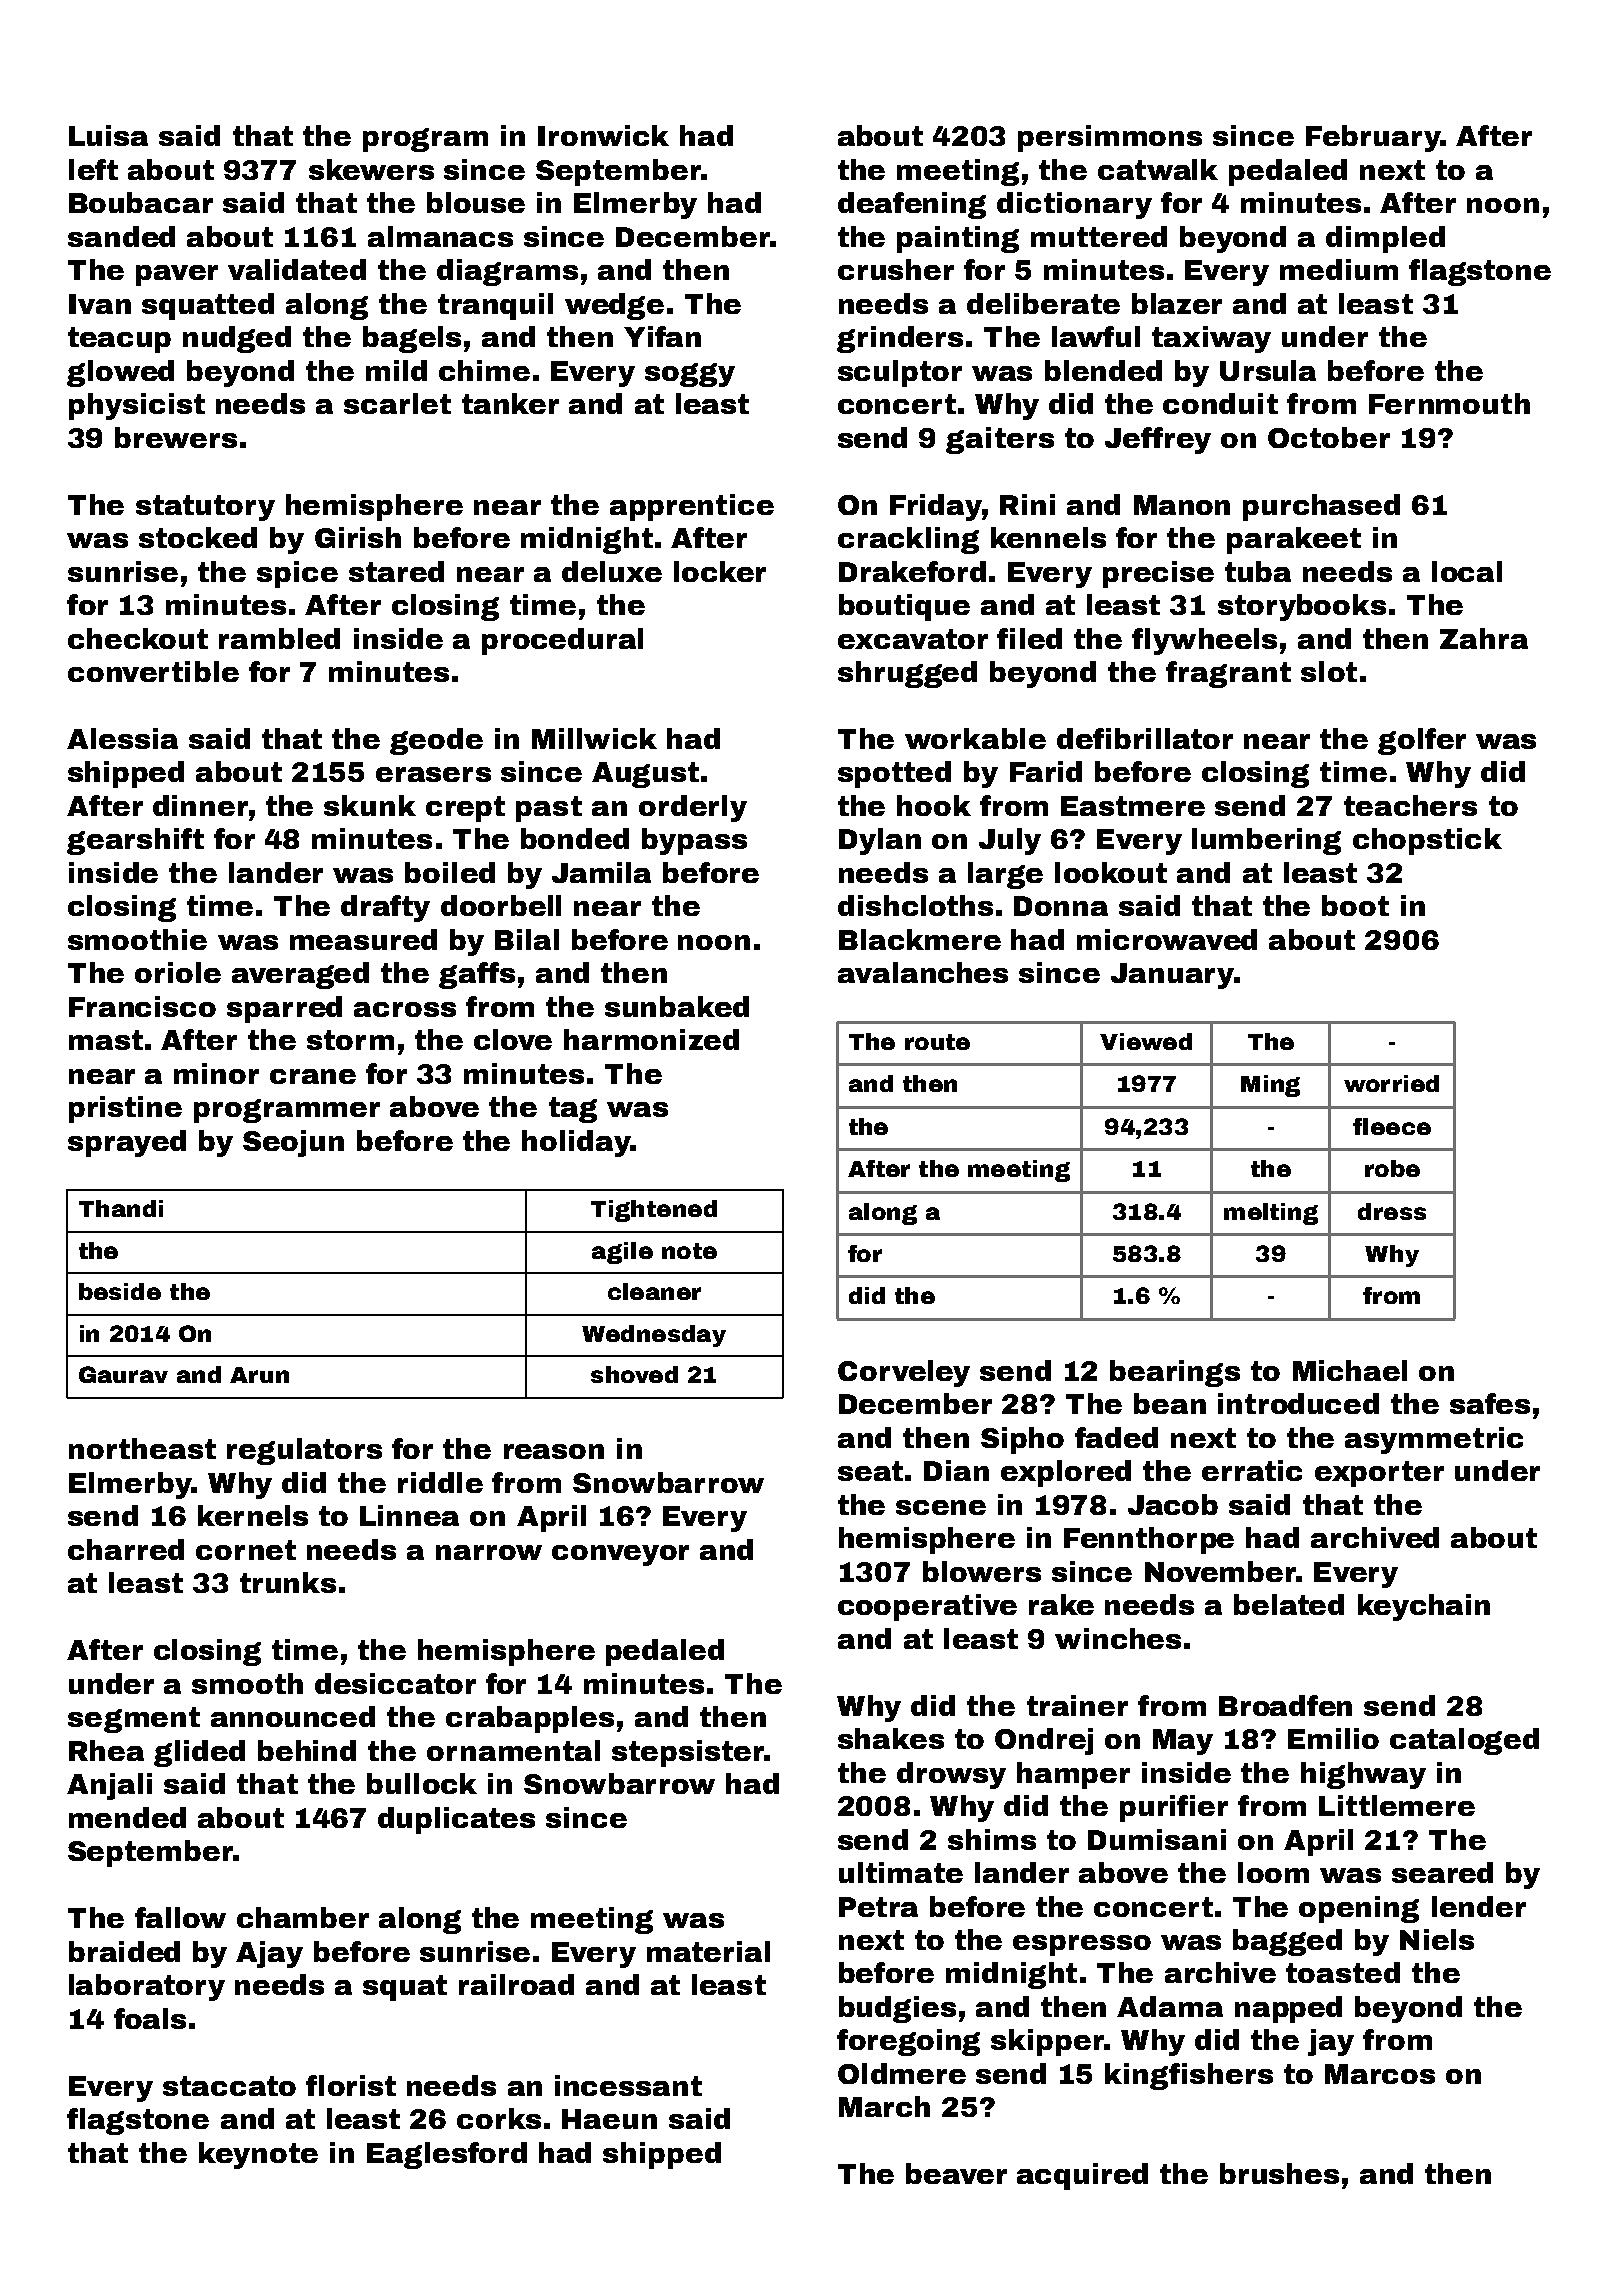 The width and height of the page is (1620, 2292). Describe the element at coordinates (936, 507) in the page. I see `Friday` at that location.
